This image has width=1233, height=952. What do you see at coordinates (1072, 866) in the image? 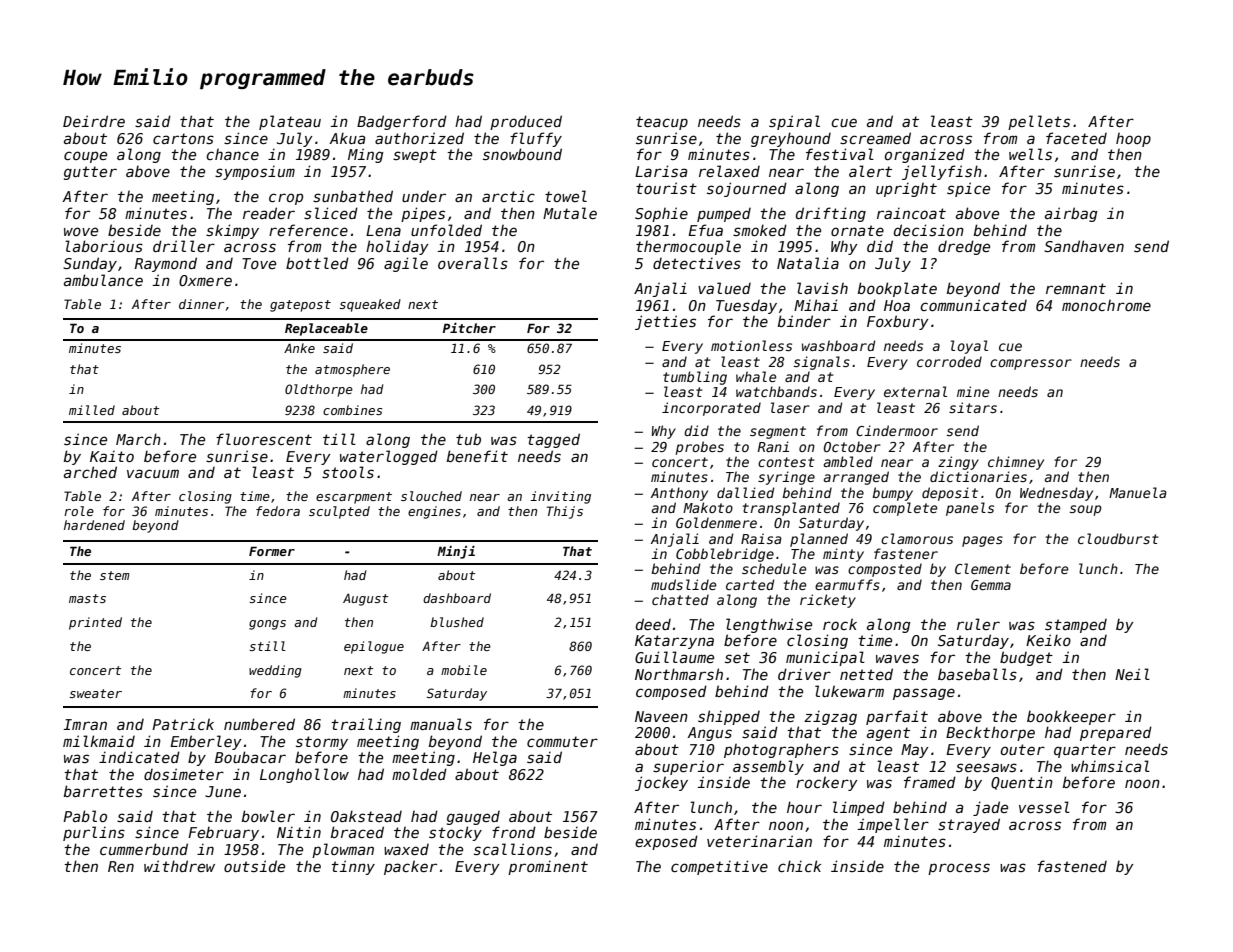
I see `fastened` at bounding box center [1072, 866].
